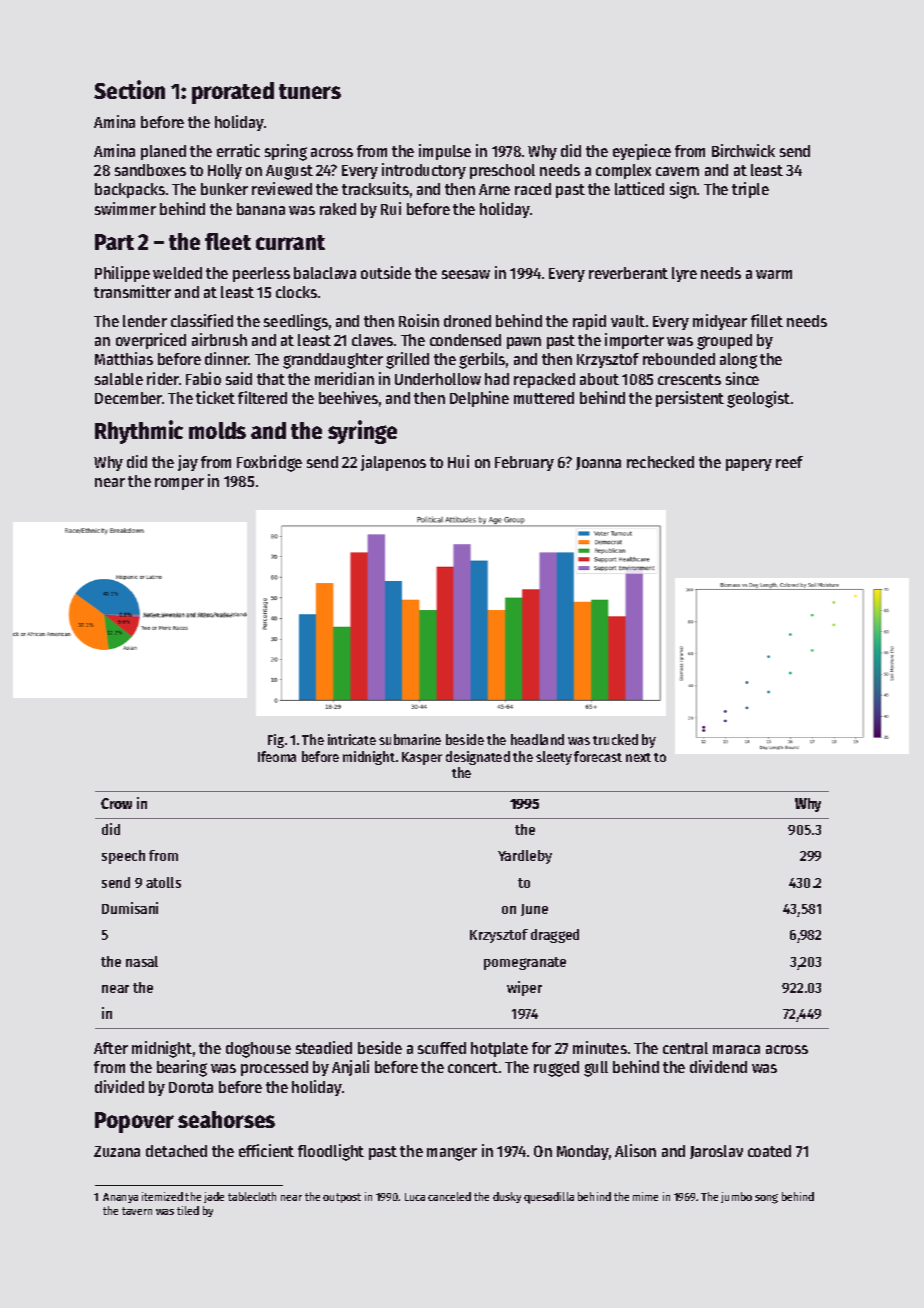 Image resolution: width=924 pixels, height=1308 pixels. I want to click on Rui, so click(391, 208).
